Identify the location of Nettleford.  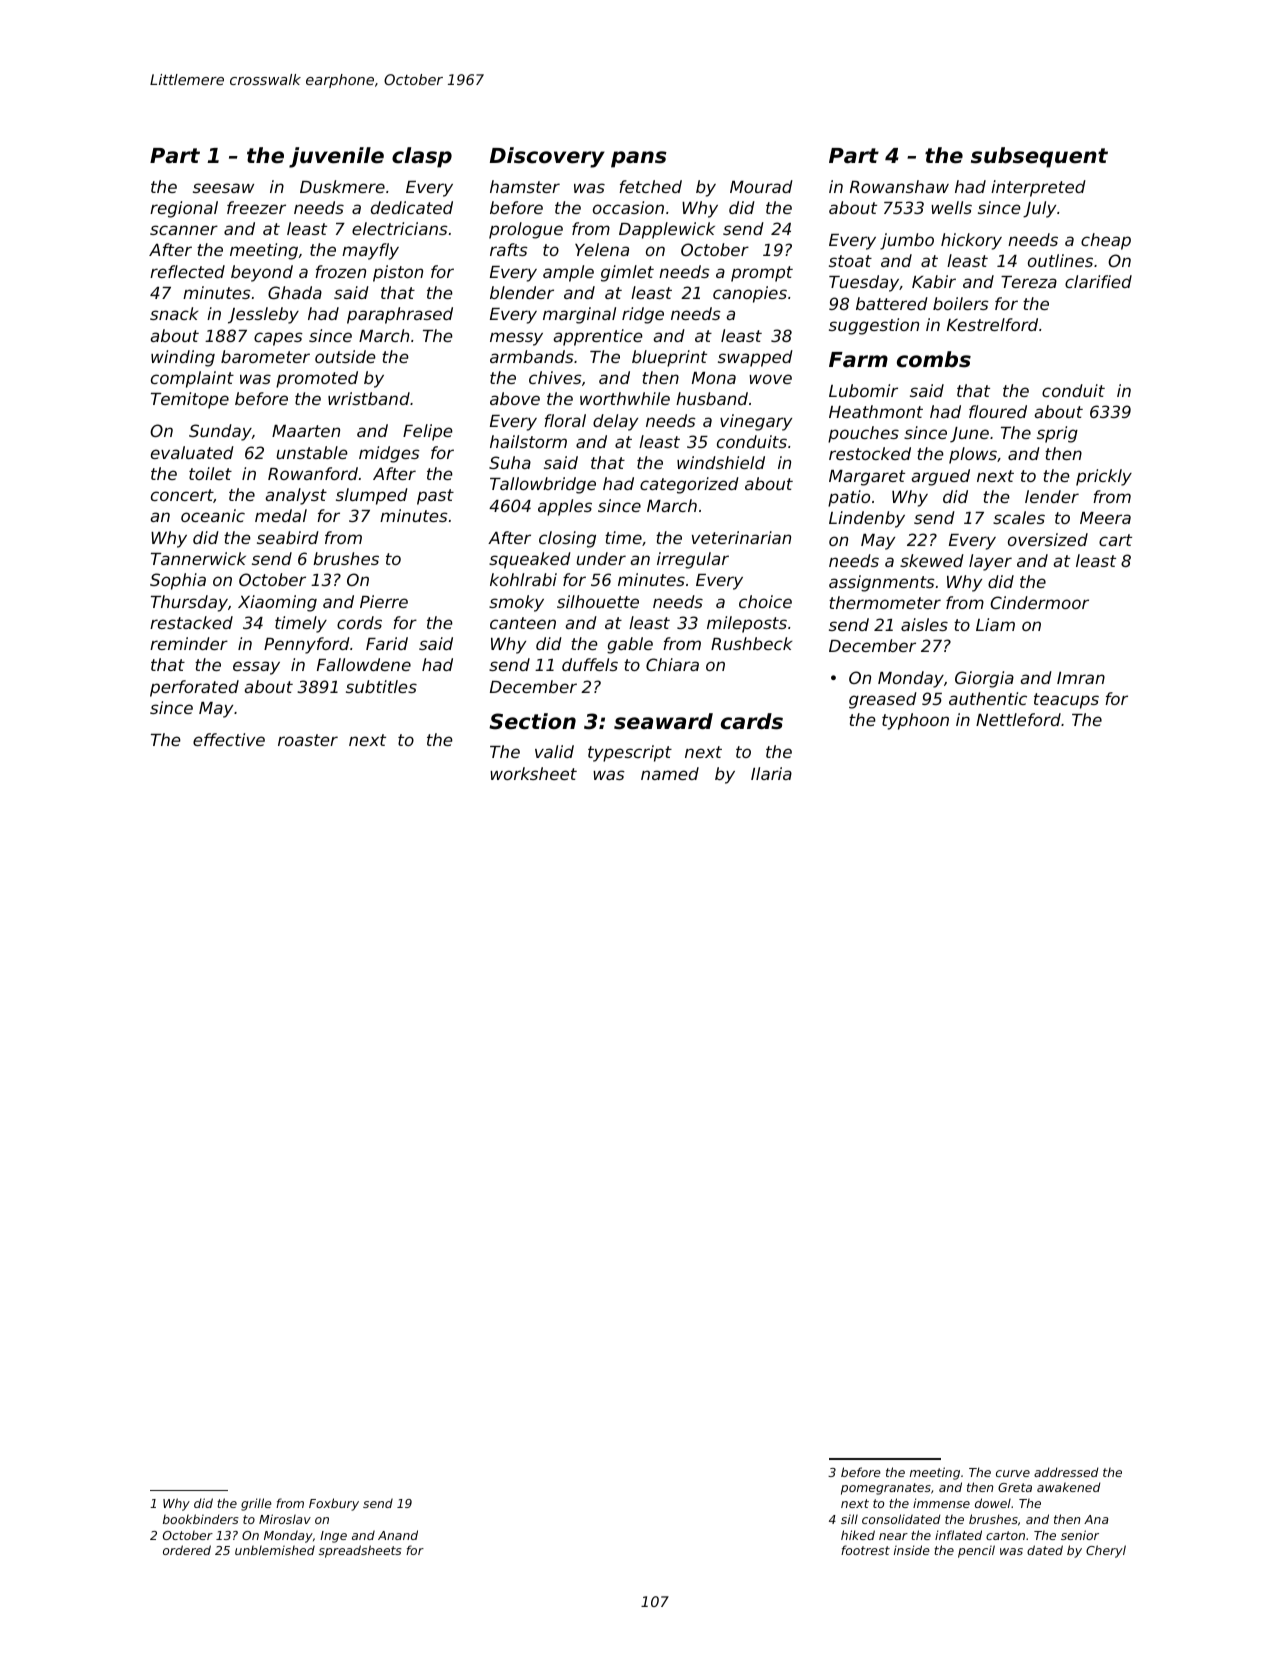
(1018, 719).
